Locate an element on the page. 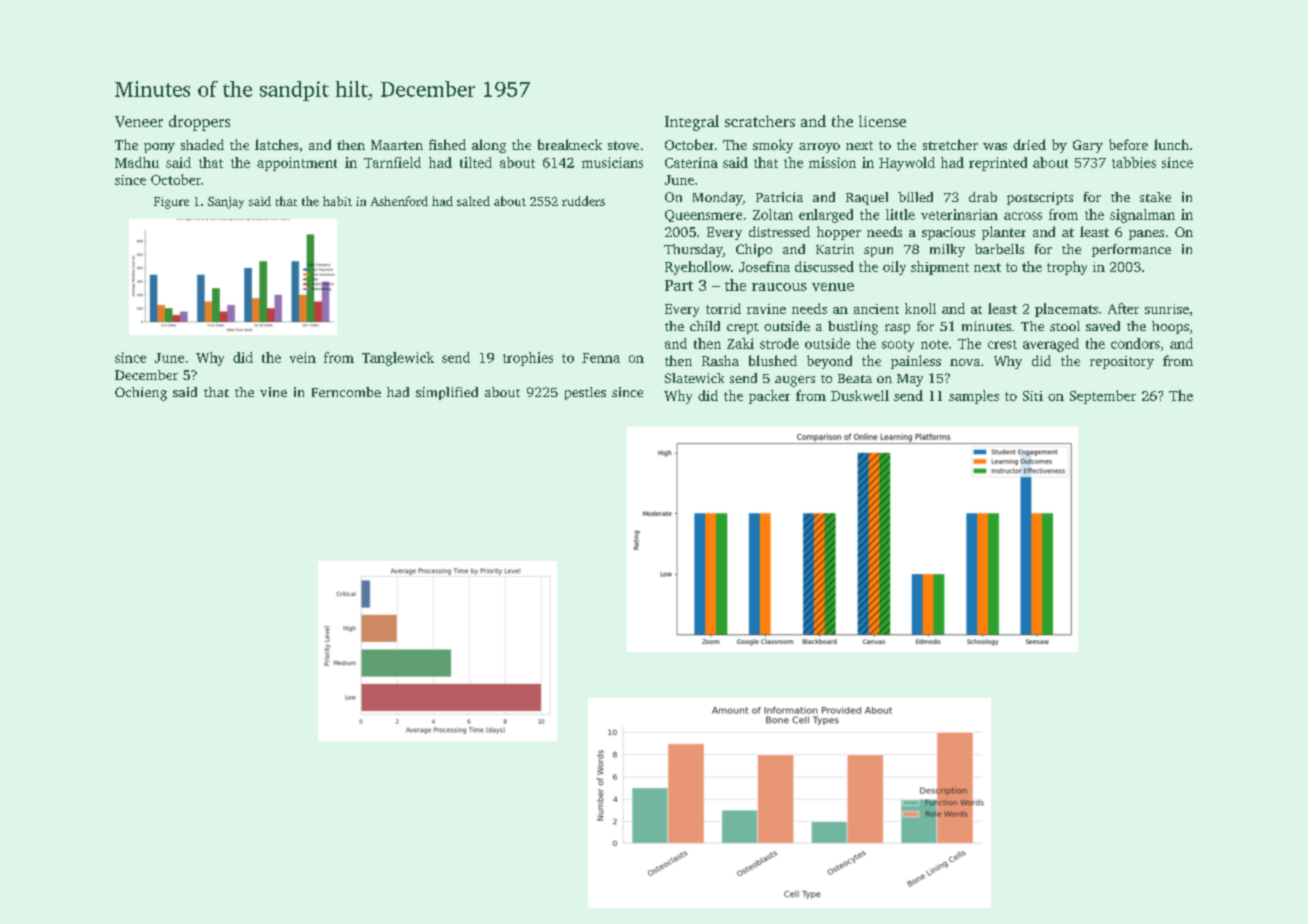 The image size is (1308, 924). license is located at coordinates (882, 121).
